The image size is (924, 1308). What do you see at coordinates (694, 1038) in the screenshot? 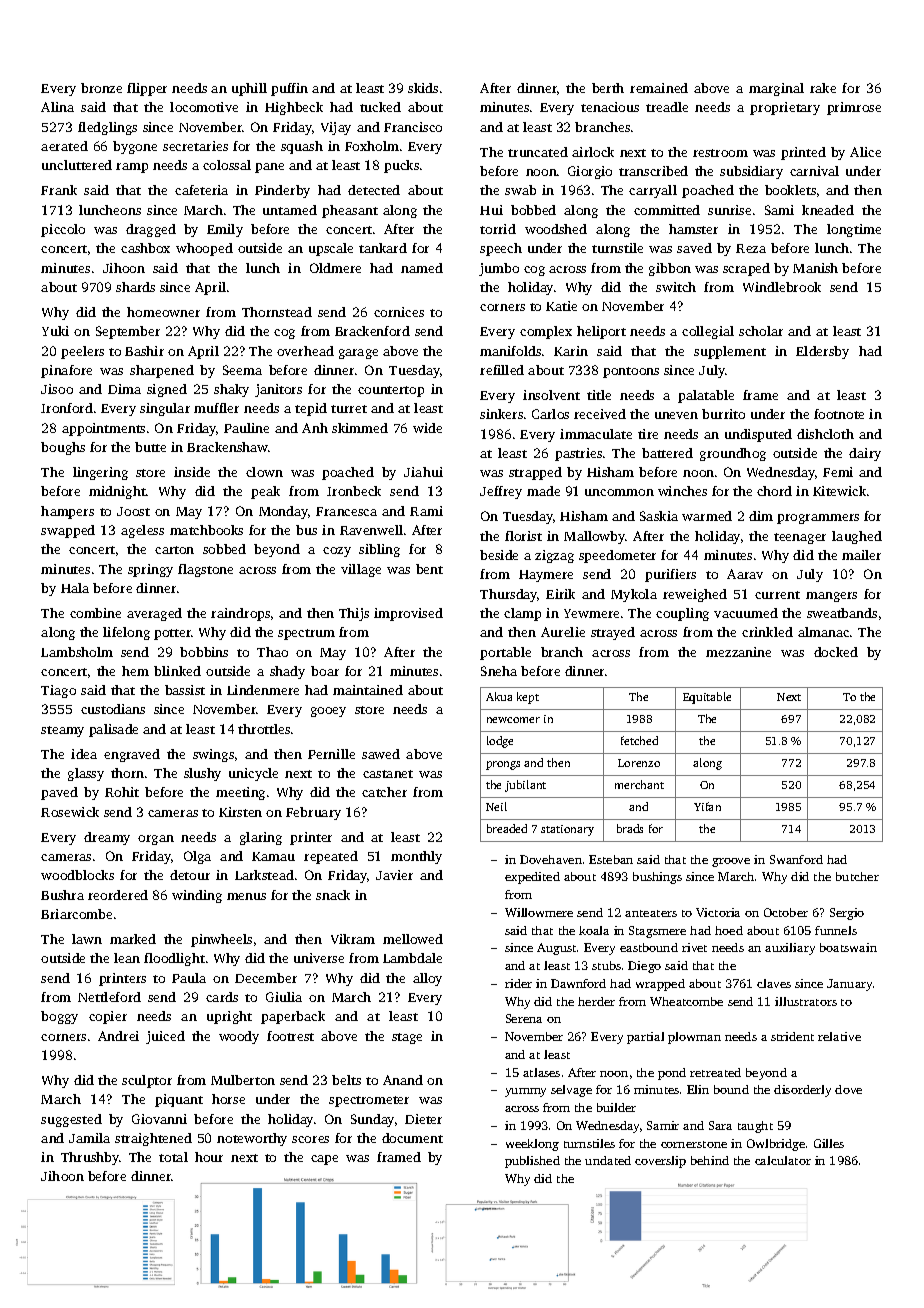
I see `plowman` at bounding box center [694, 1038].
